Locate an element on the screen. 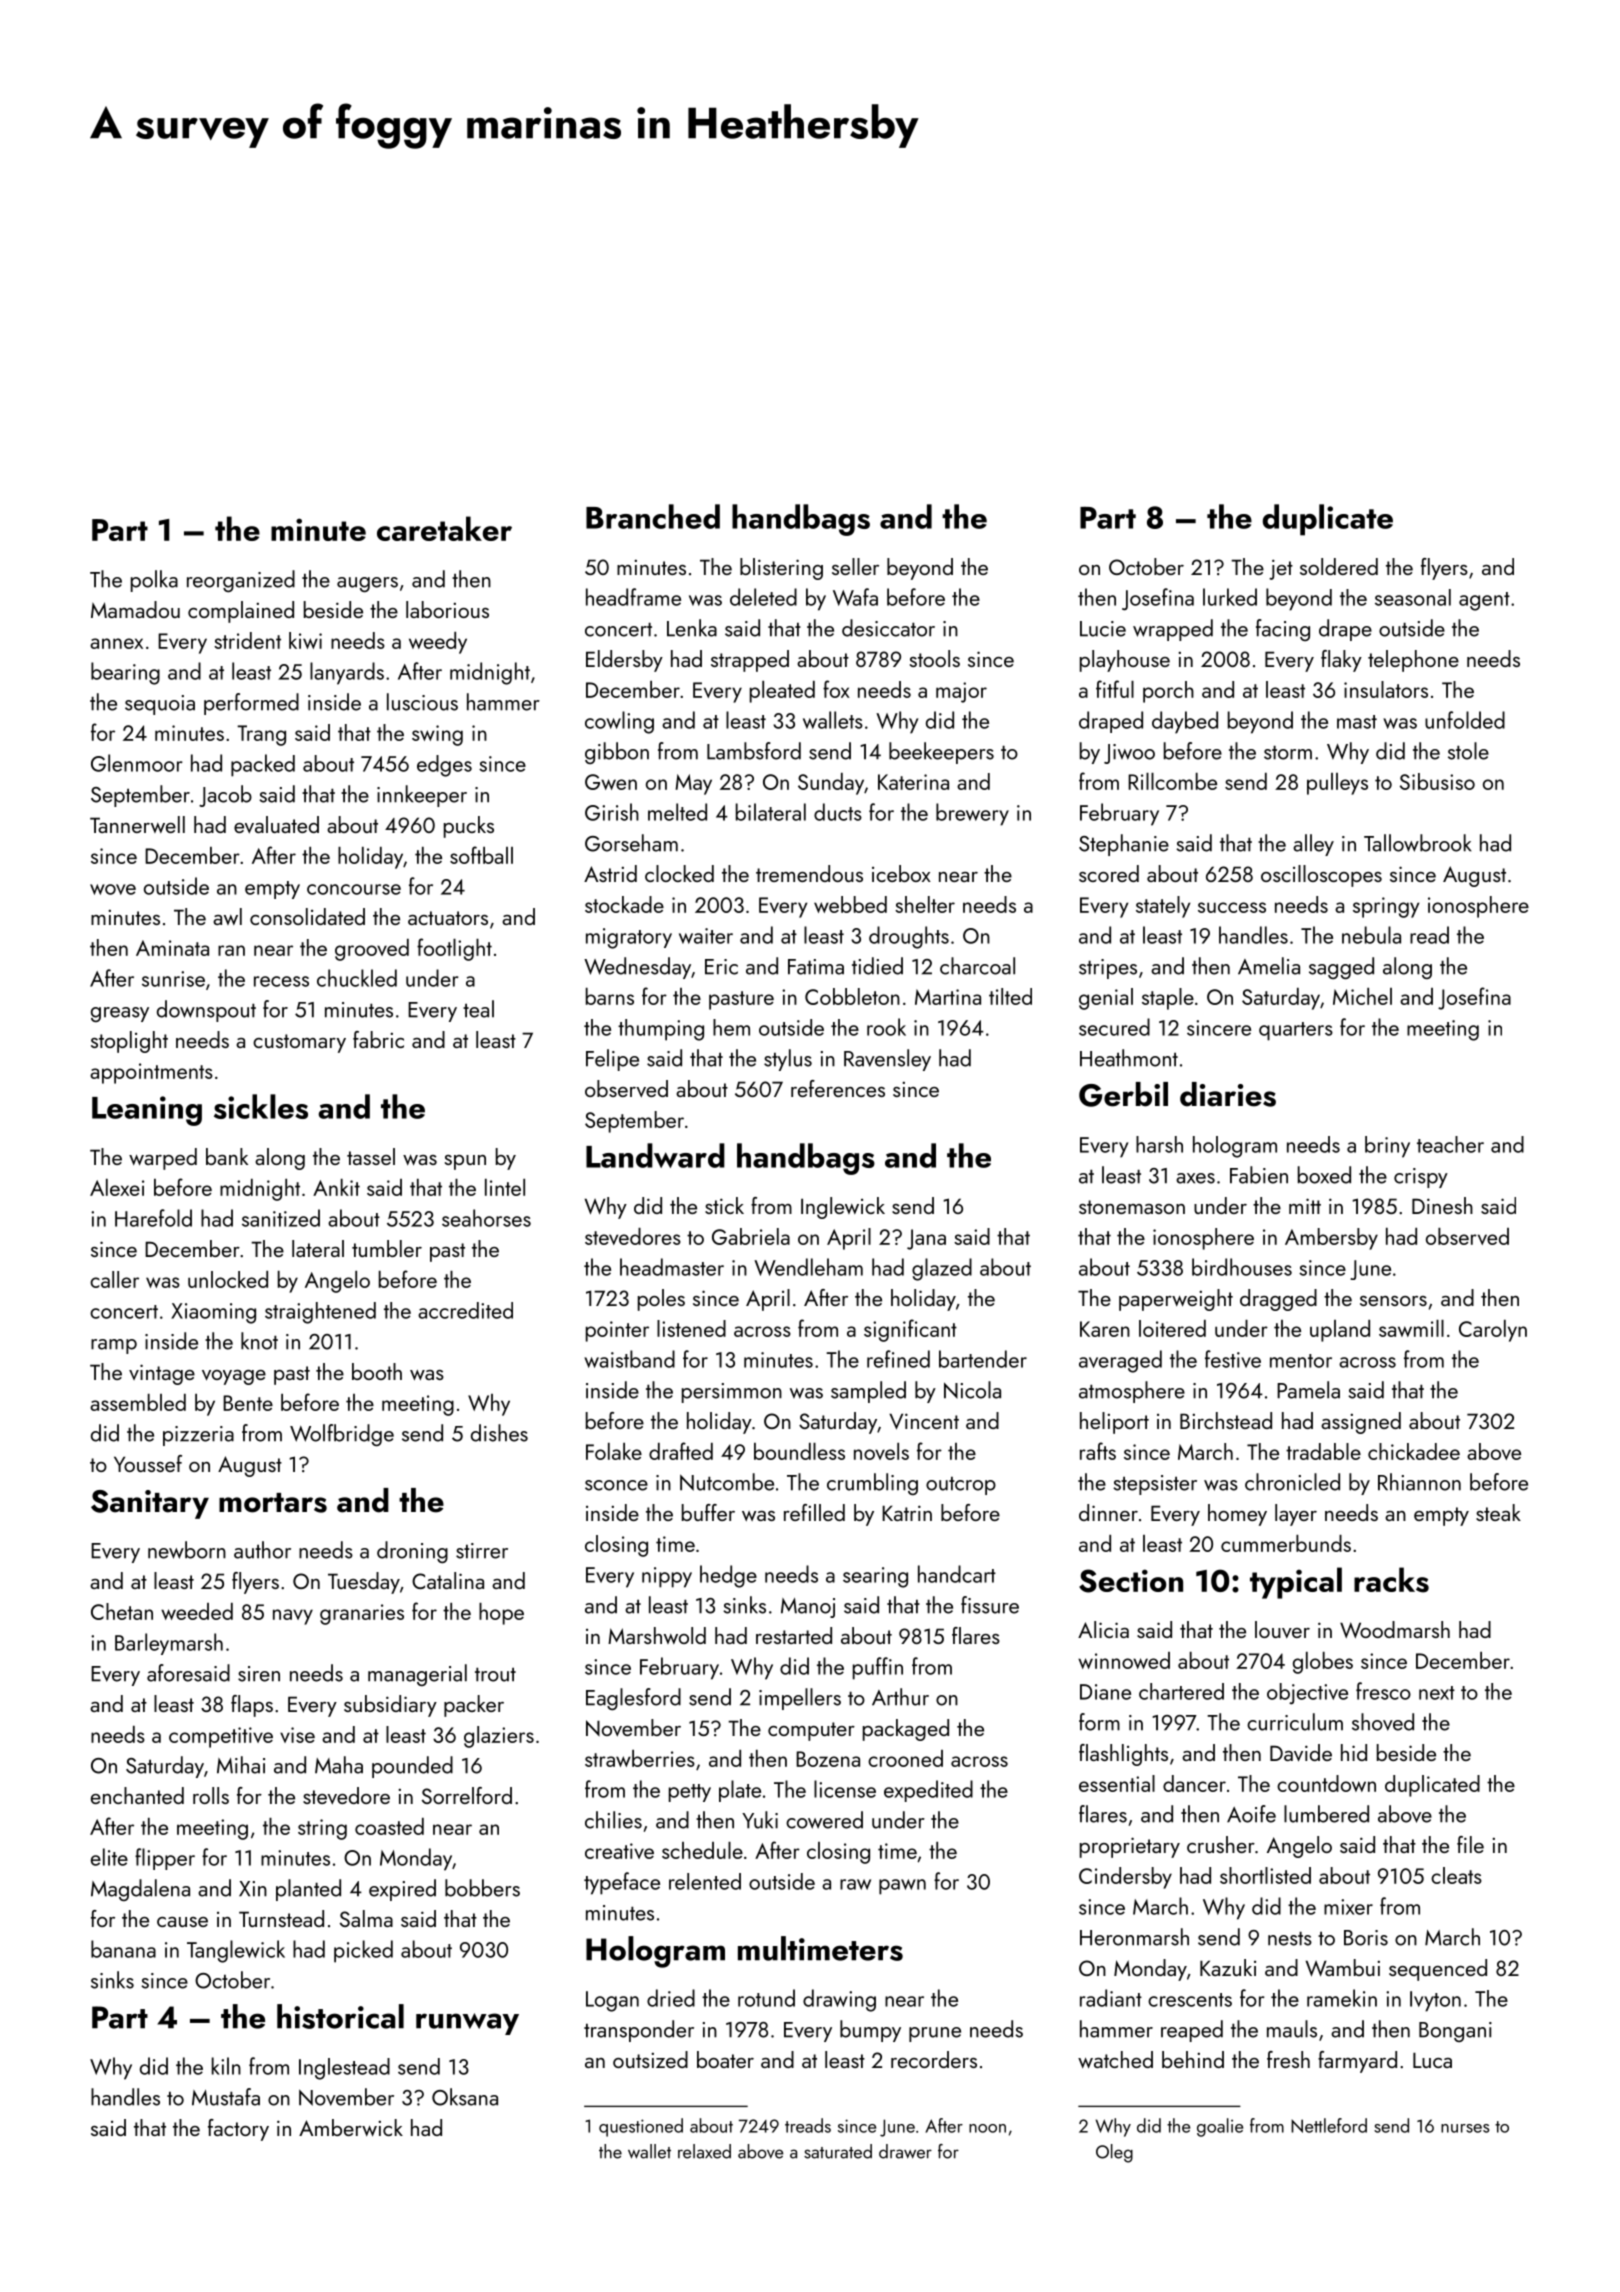  Wafa is located at coordinates (855, 597).
